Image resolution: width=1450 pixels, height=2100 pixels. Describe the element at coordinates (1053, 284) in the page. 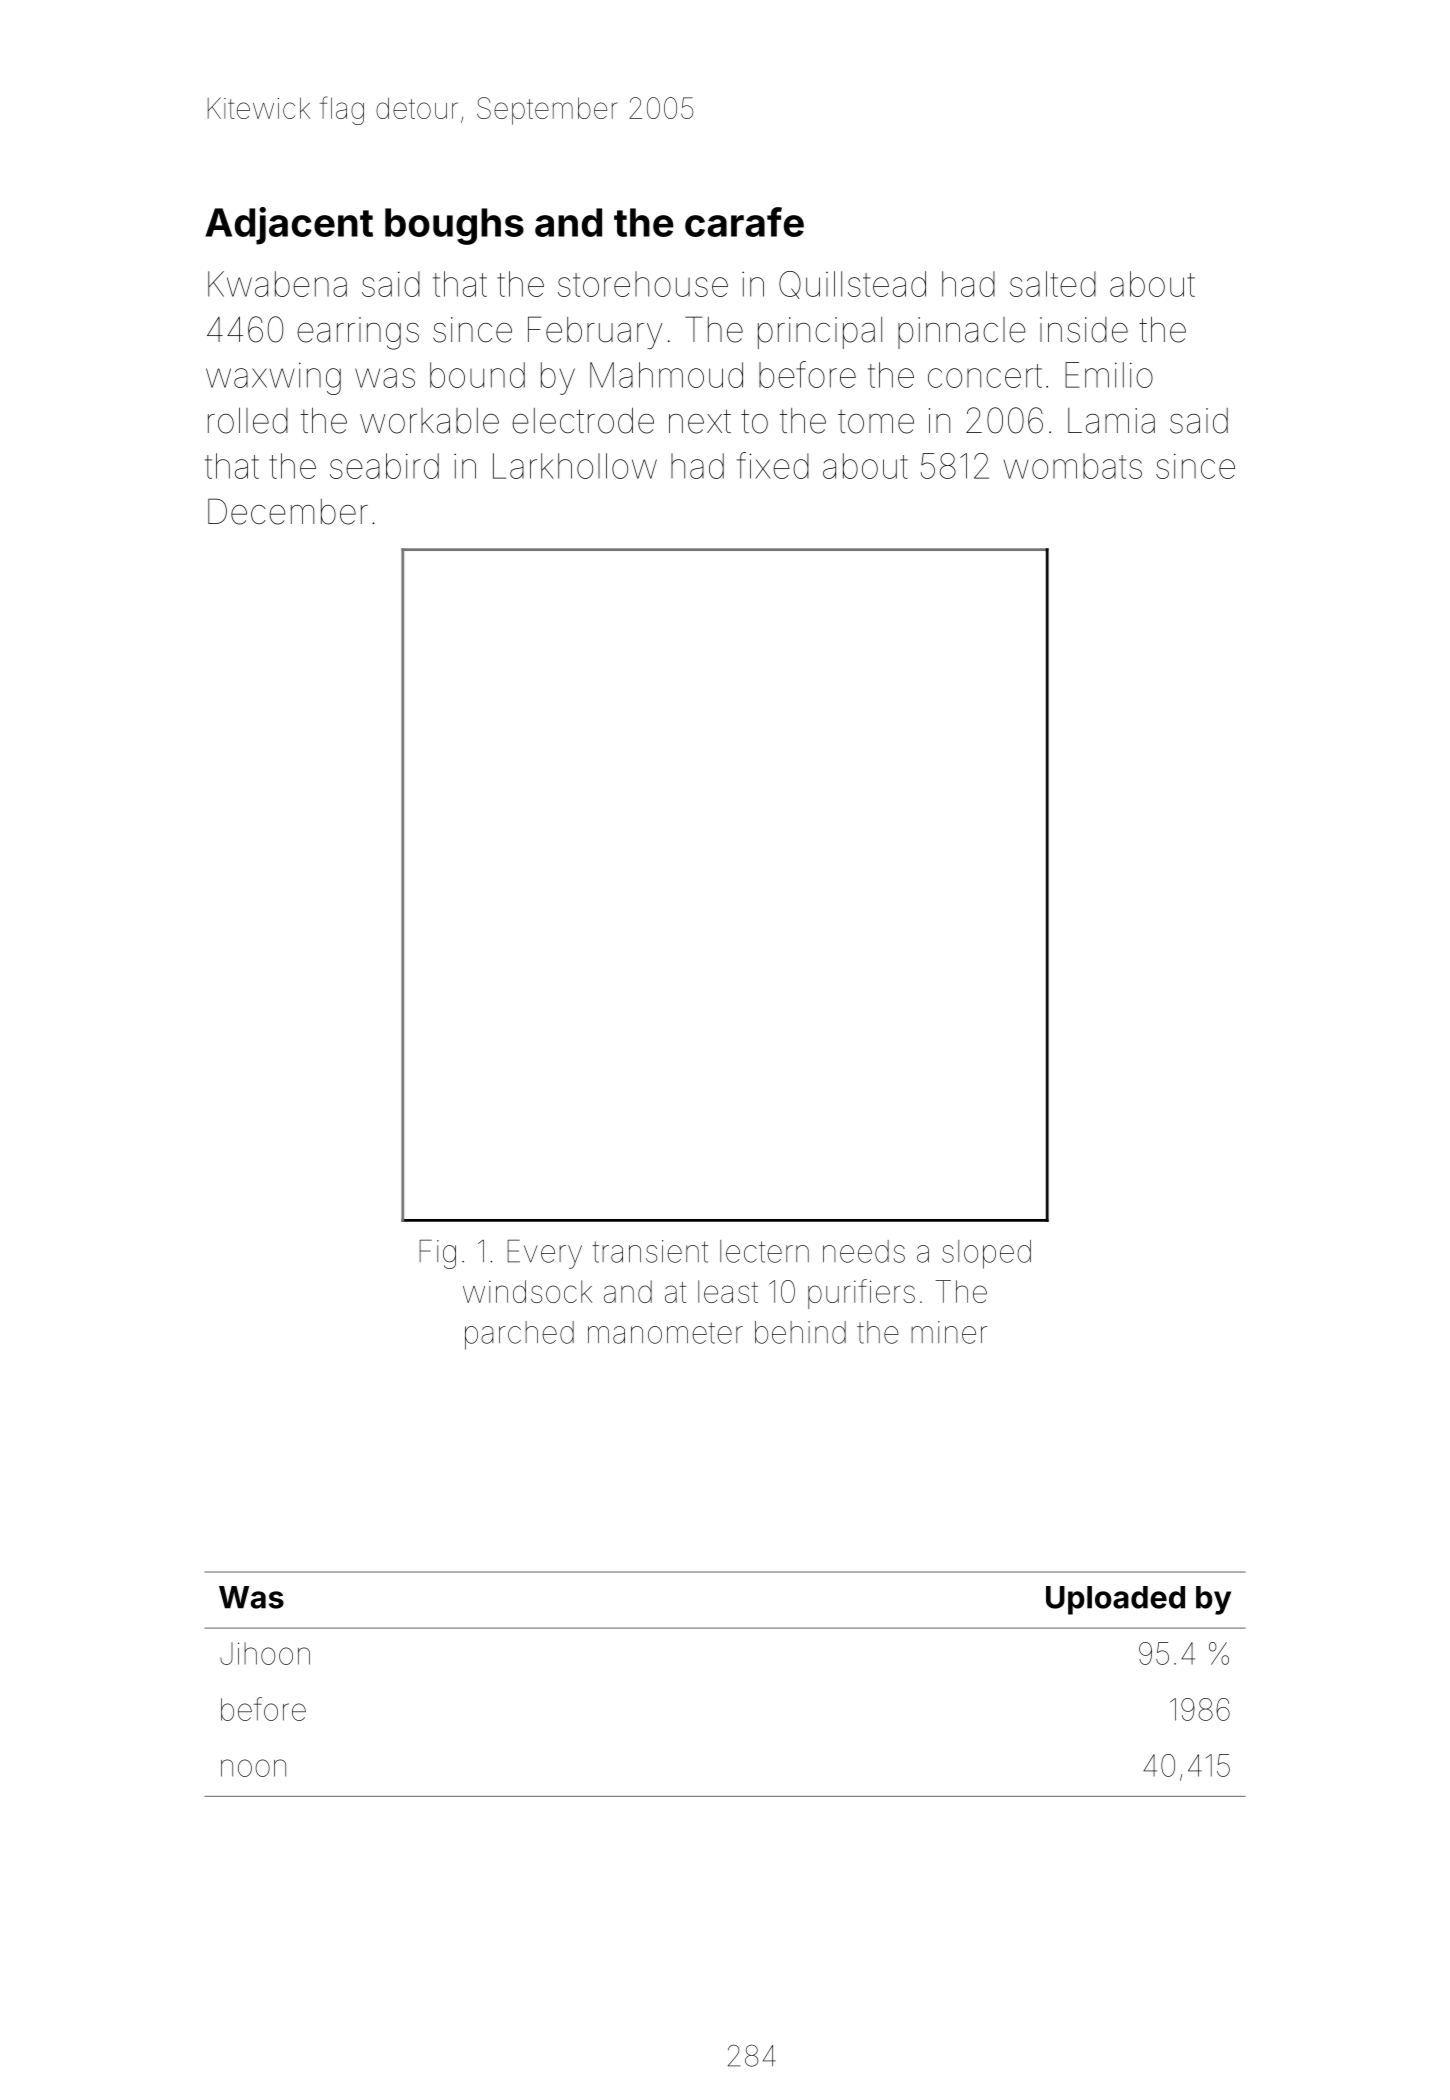

I see `salted` at that location.
